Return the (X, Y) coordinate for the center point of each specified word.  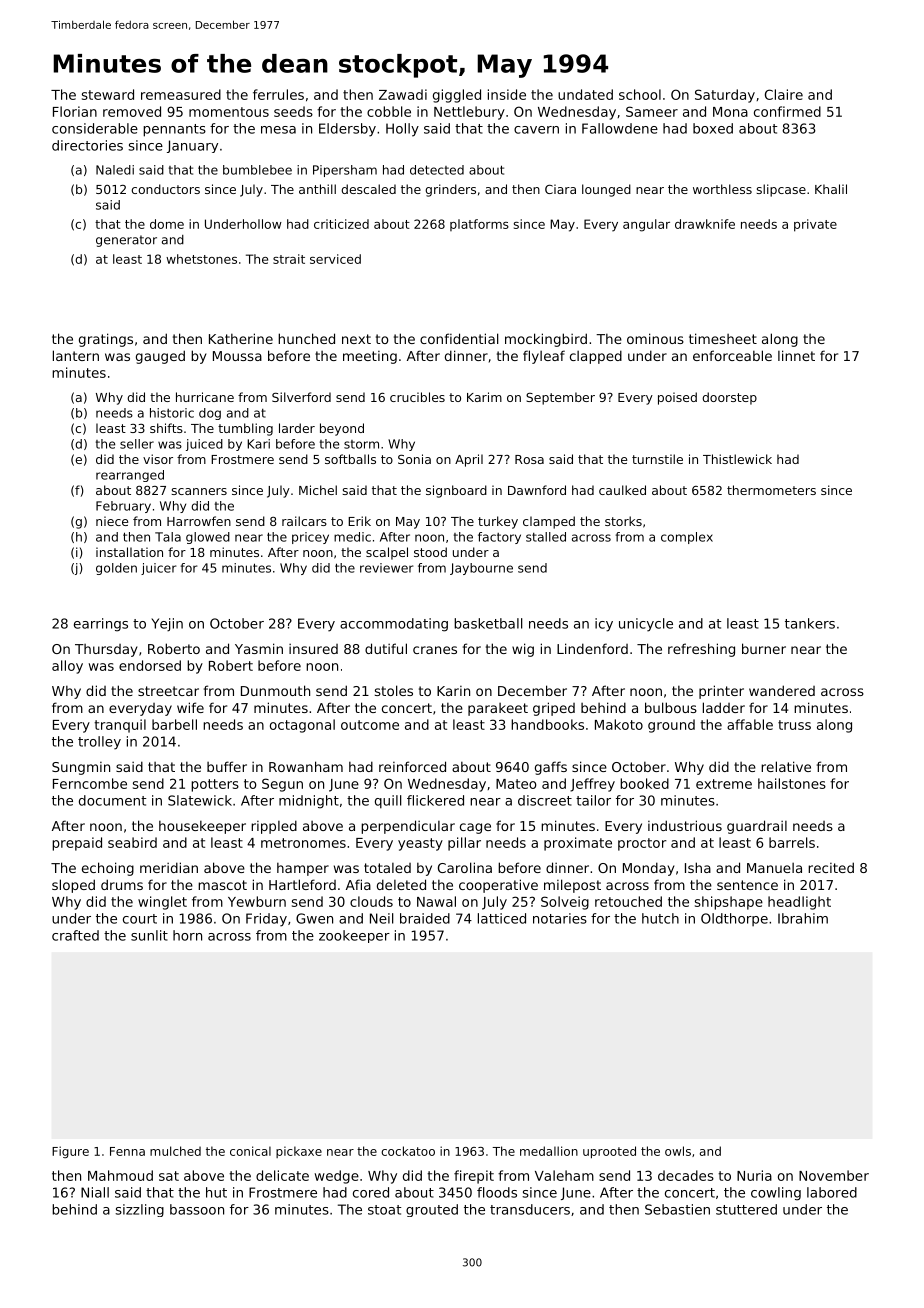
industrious (685, 825)
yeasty (420, 844)
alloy (67, 667)
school (640, 94)
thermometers (771, 490)
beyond (342, 429)
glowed (208, 538)
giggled (457, 96)
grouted (432, 1210)
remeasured (181, 94)
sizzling (139, 1210)
